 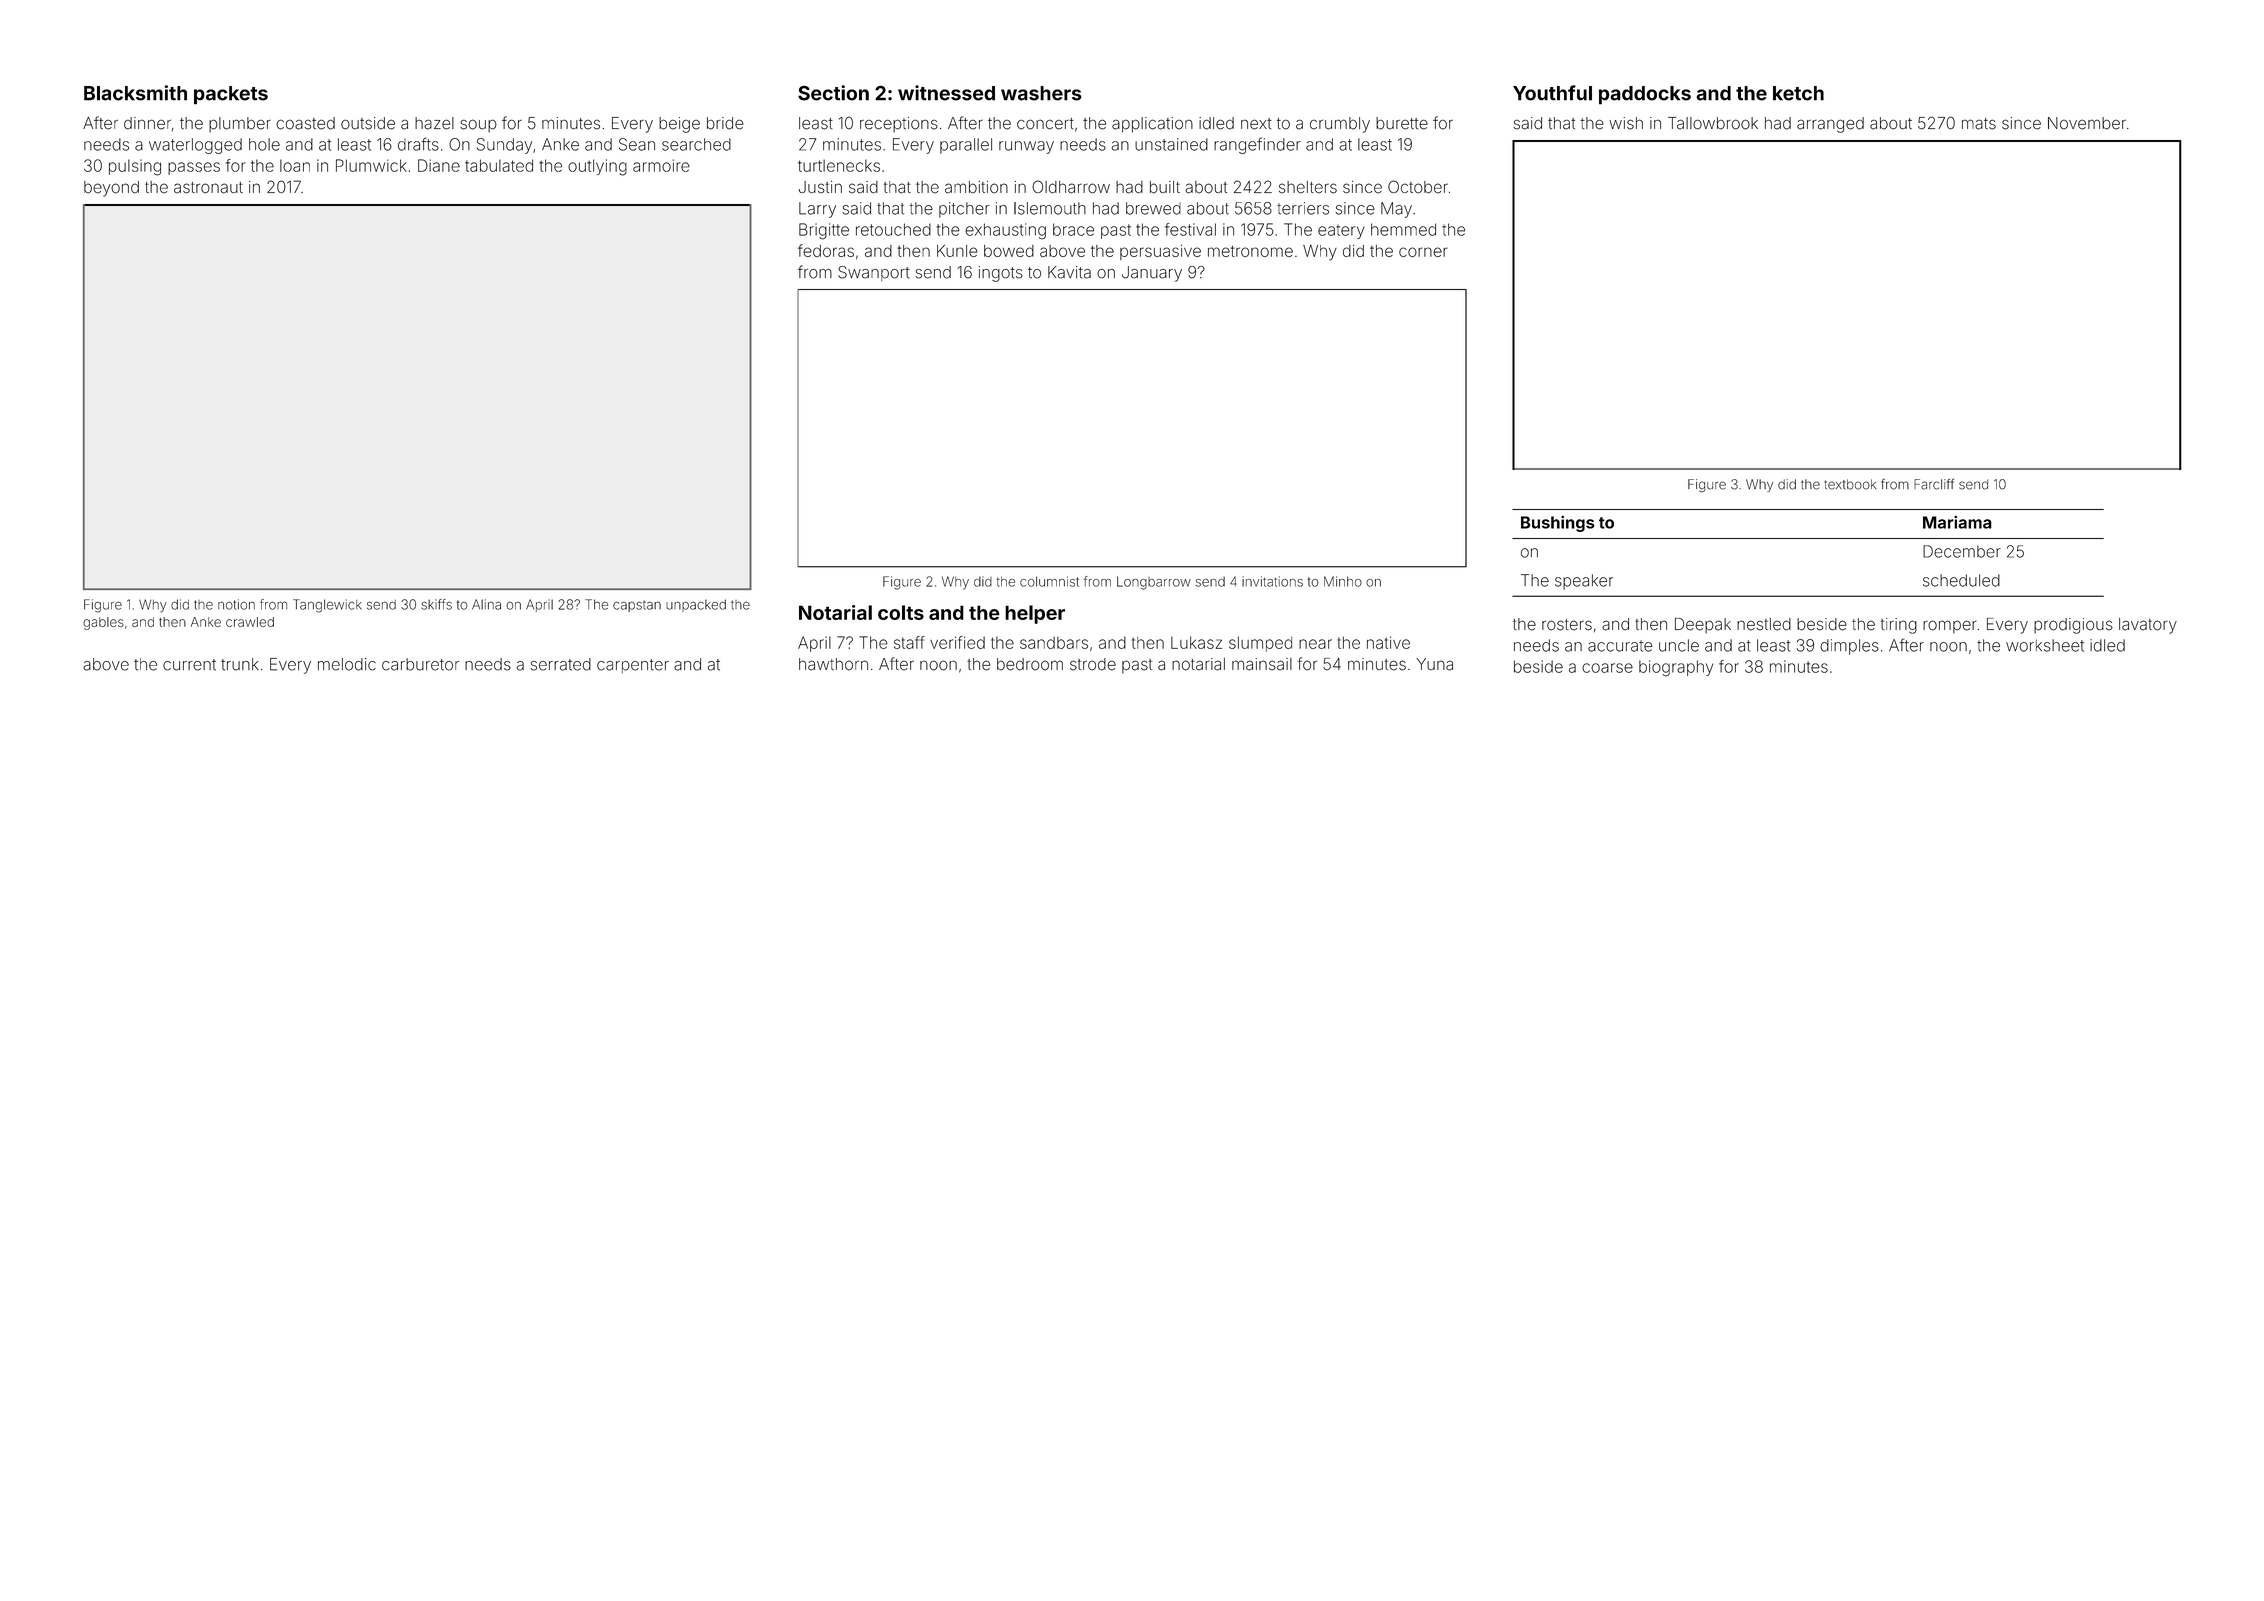 What do you see at coordinates (833, 664) in the screenshot?
I see `hawthorn` at bounding box center [833, 664].
